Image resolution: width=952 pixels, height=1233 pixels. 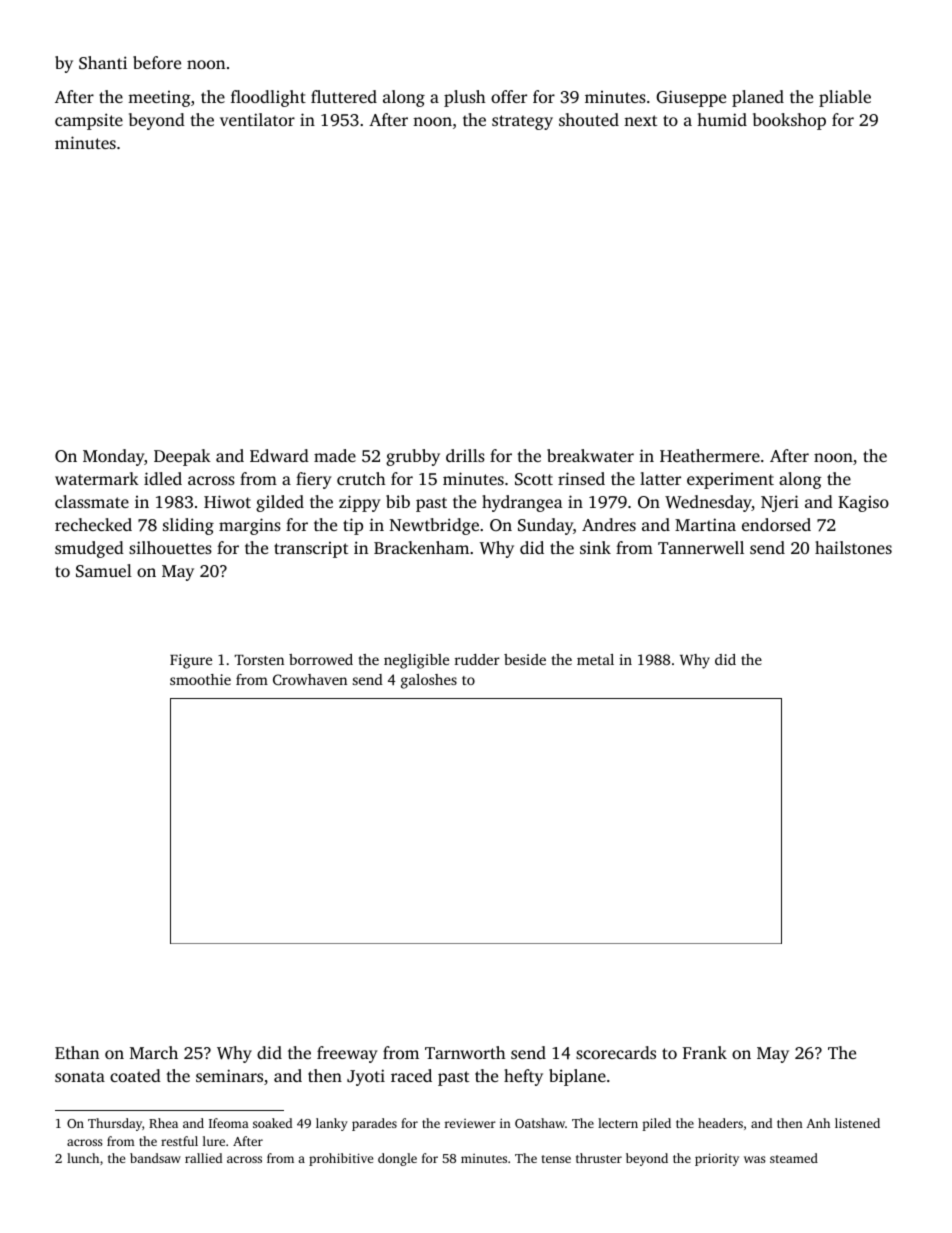 What do you see at coordinates (157, 62) in the page?
I see `before` at bounding box center [157, 62].
